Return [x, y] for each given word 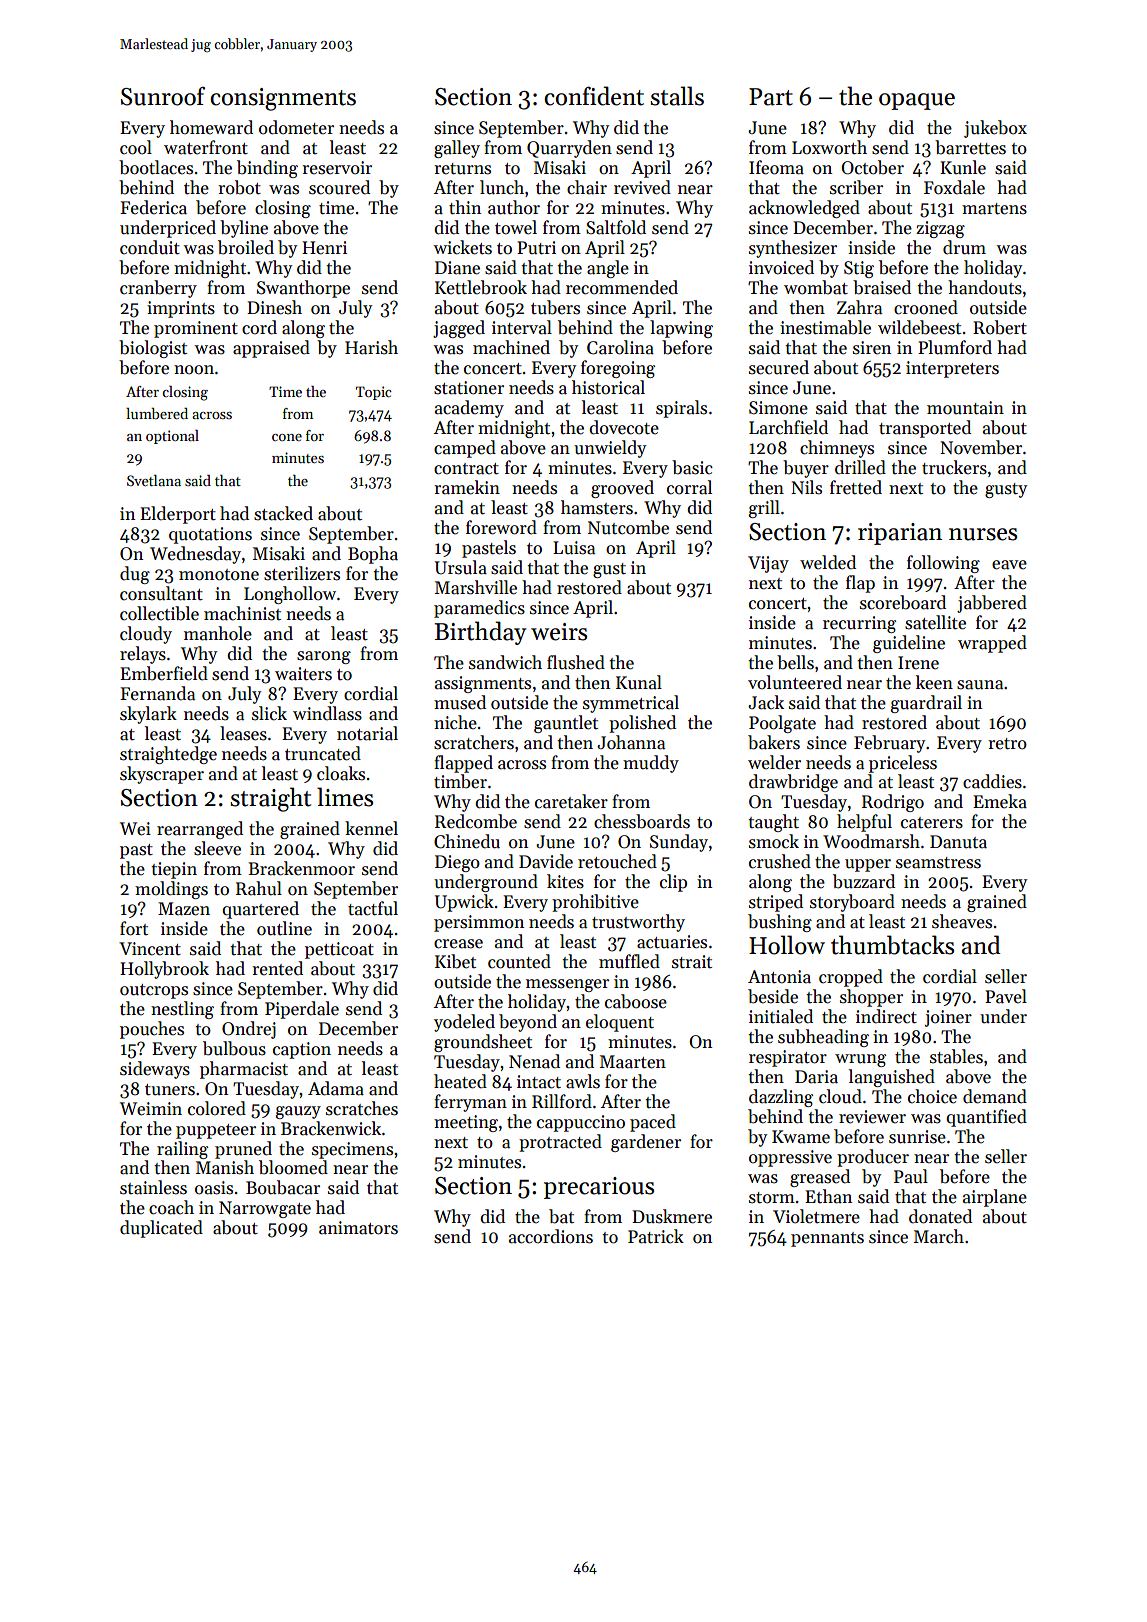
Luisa [574, 548]
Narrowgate [265, 1209]
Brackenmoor [301, 868]
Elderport [178, 515]
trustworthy [638, 923]
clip [673, 883]
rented [277, 968]
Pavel [1006, 996]
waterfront [206, 147]
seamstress [938, 863]
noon [194, 370]
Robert [1000, 327]
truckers [954, 467]
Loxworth [829, 147]
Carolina [620, 347]
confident [594, 96]
